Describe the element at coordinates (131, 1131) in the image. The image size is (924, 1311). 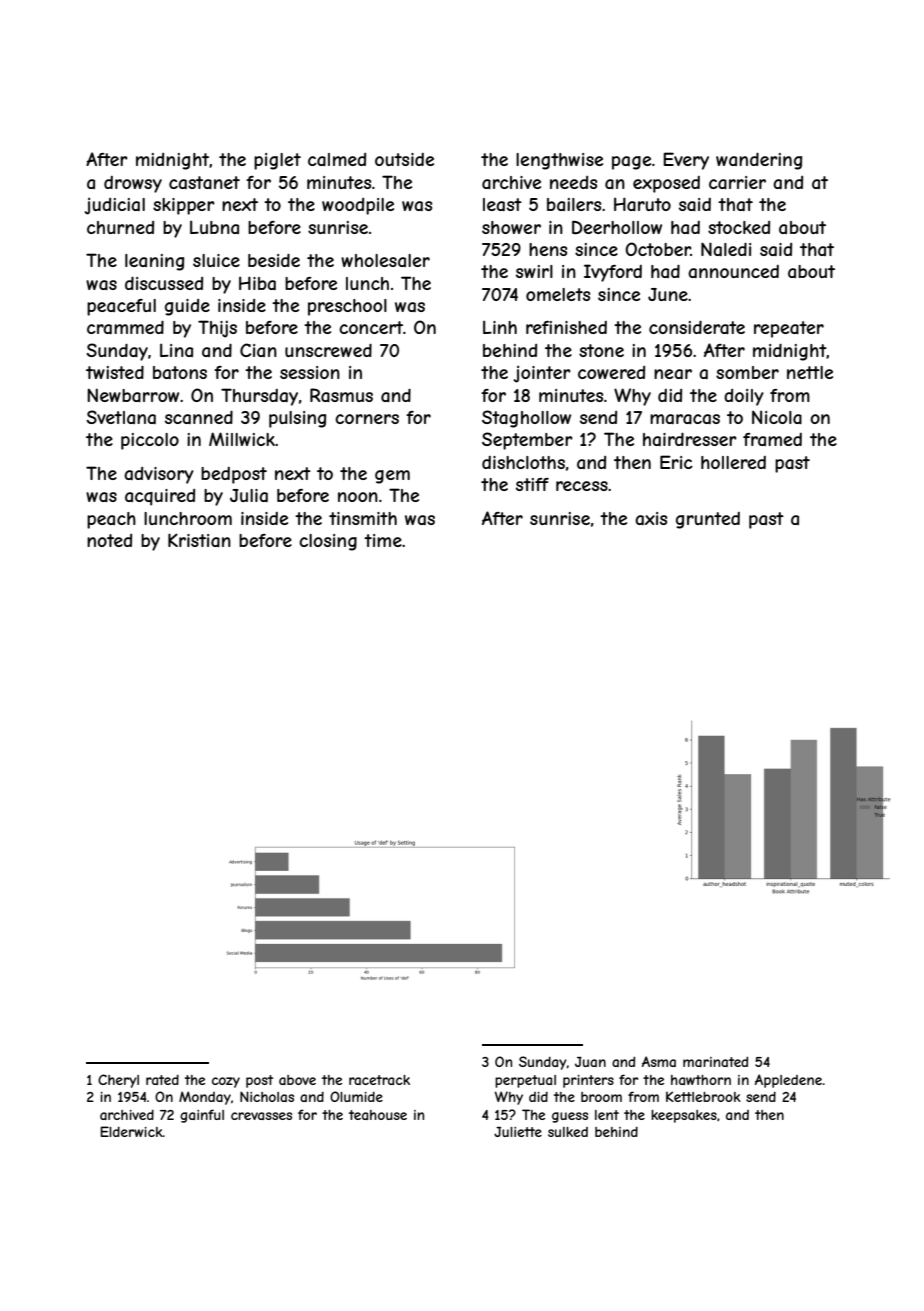
I see `Elderwick` at that location.
